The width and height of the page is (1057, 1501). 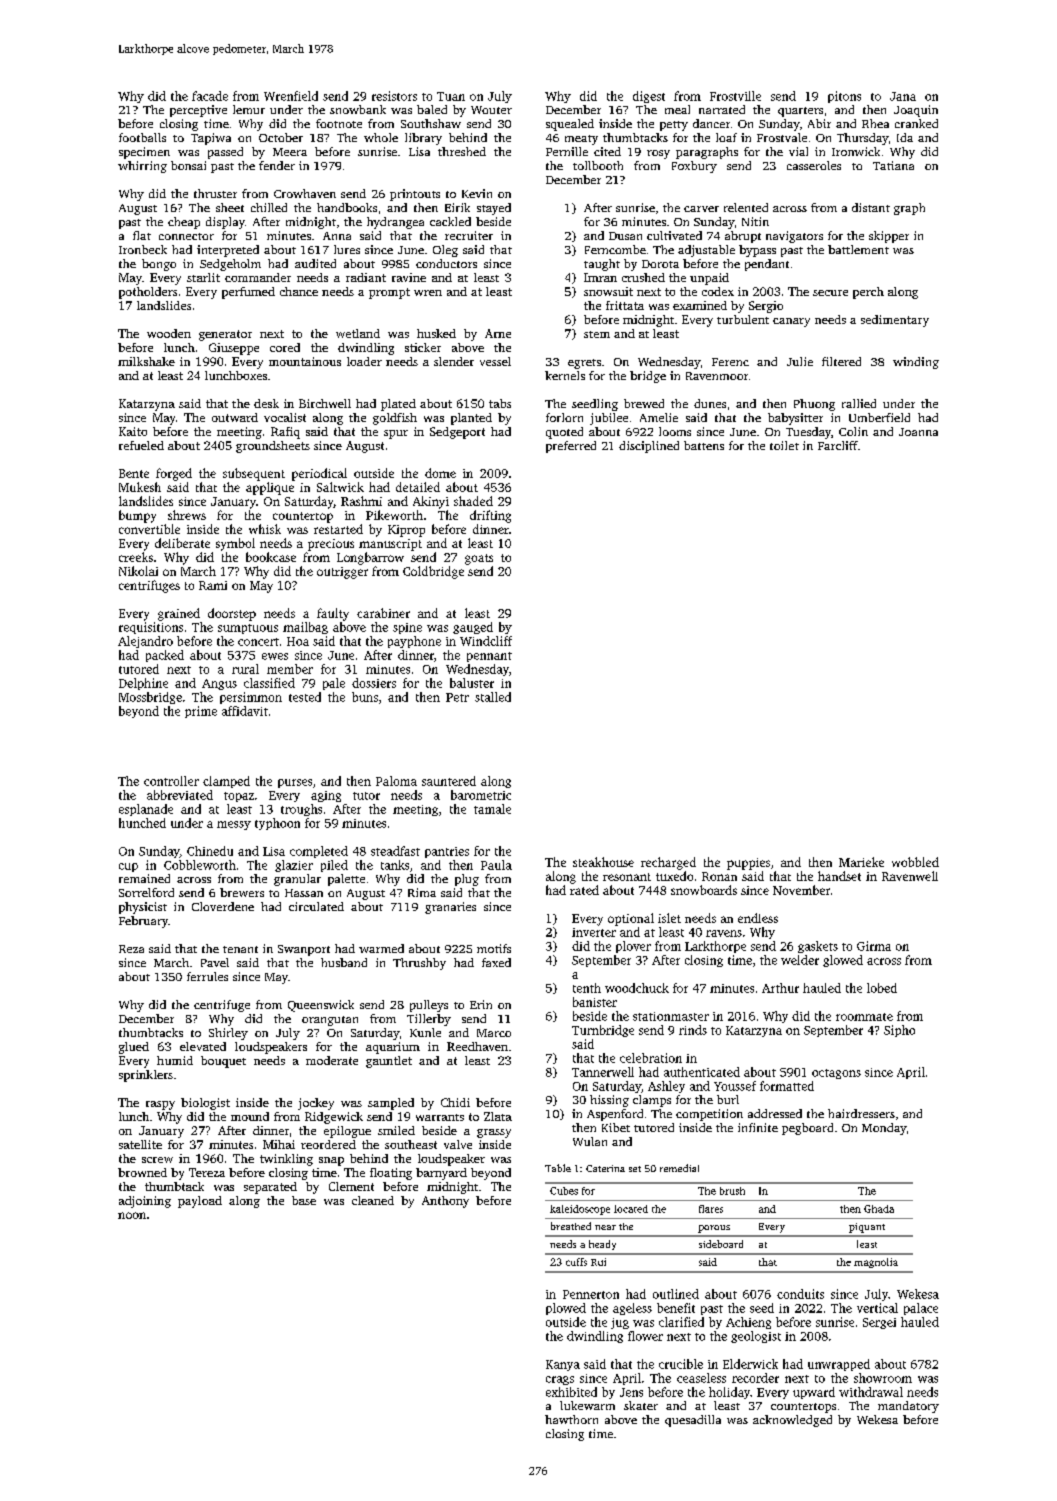 I want to click on hawthorn, so click(x=571, y=1419).
